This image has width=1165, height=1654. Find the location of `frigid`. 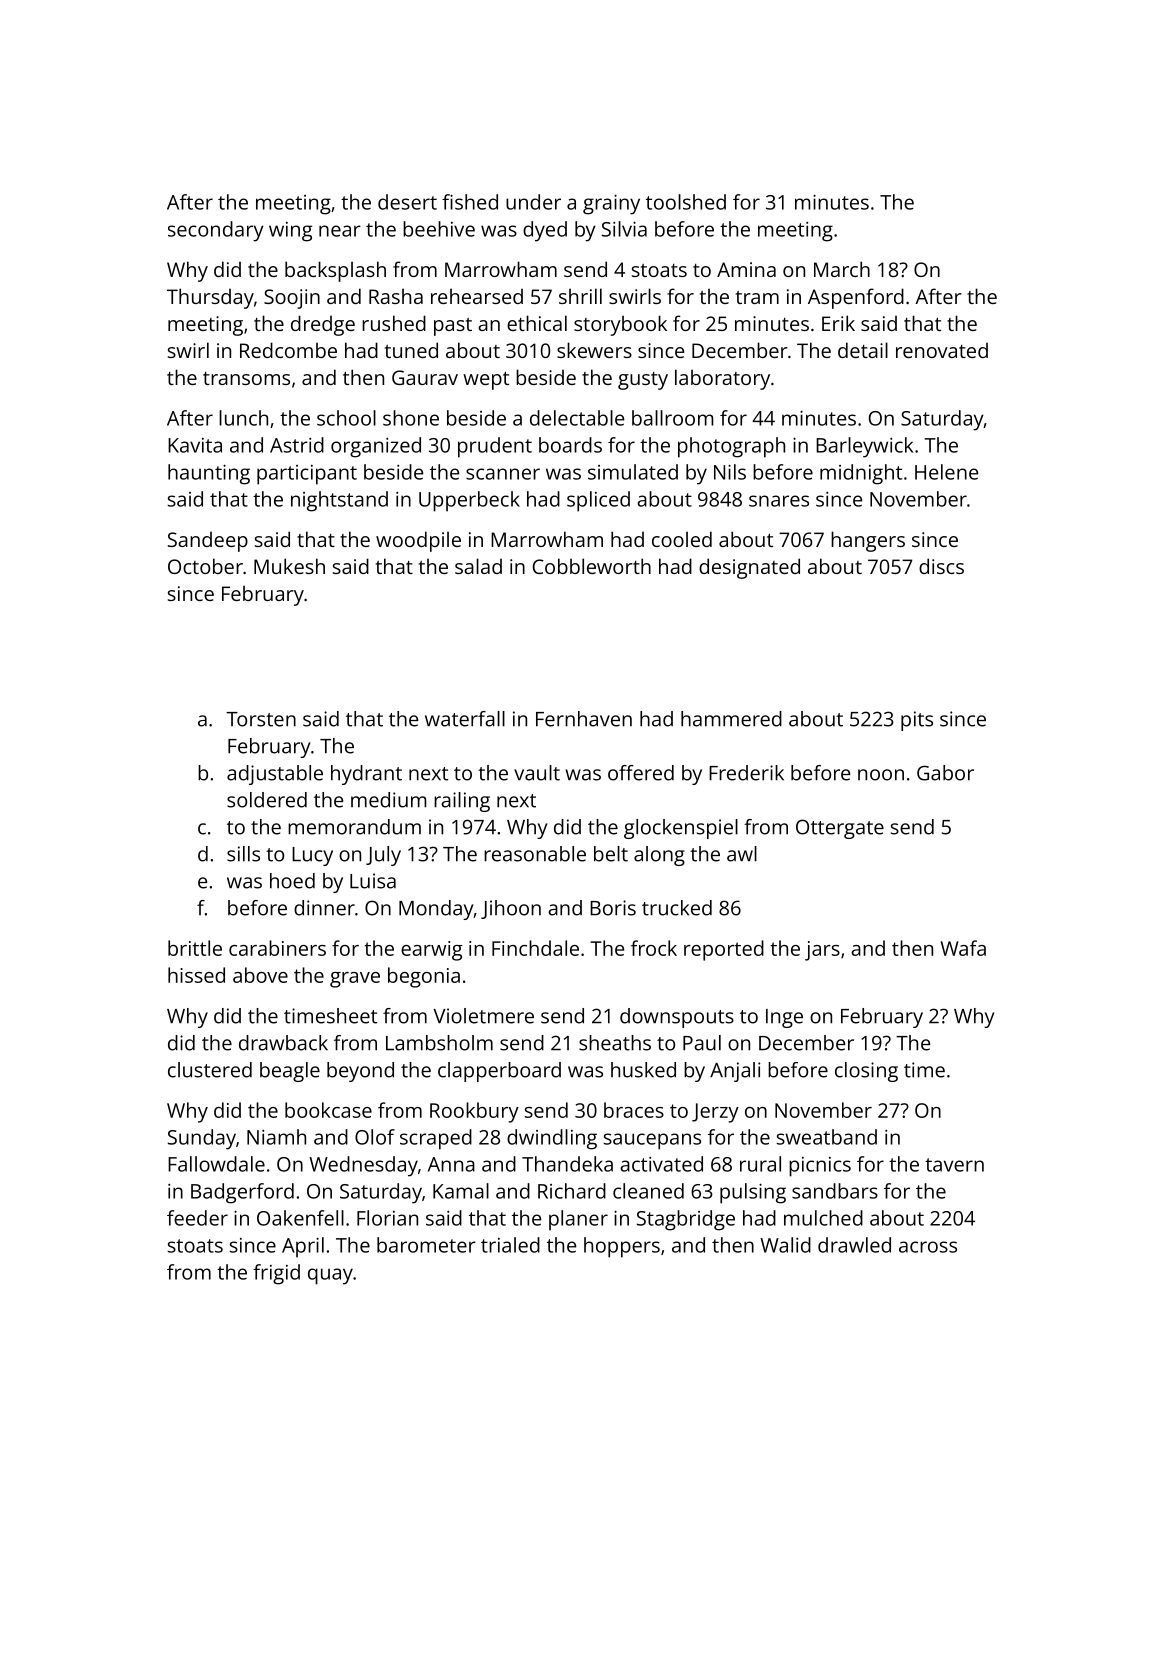

frigid is located at coordinates (276, 1274).
